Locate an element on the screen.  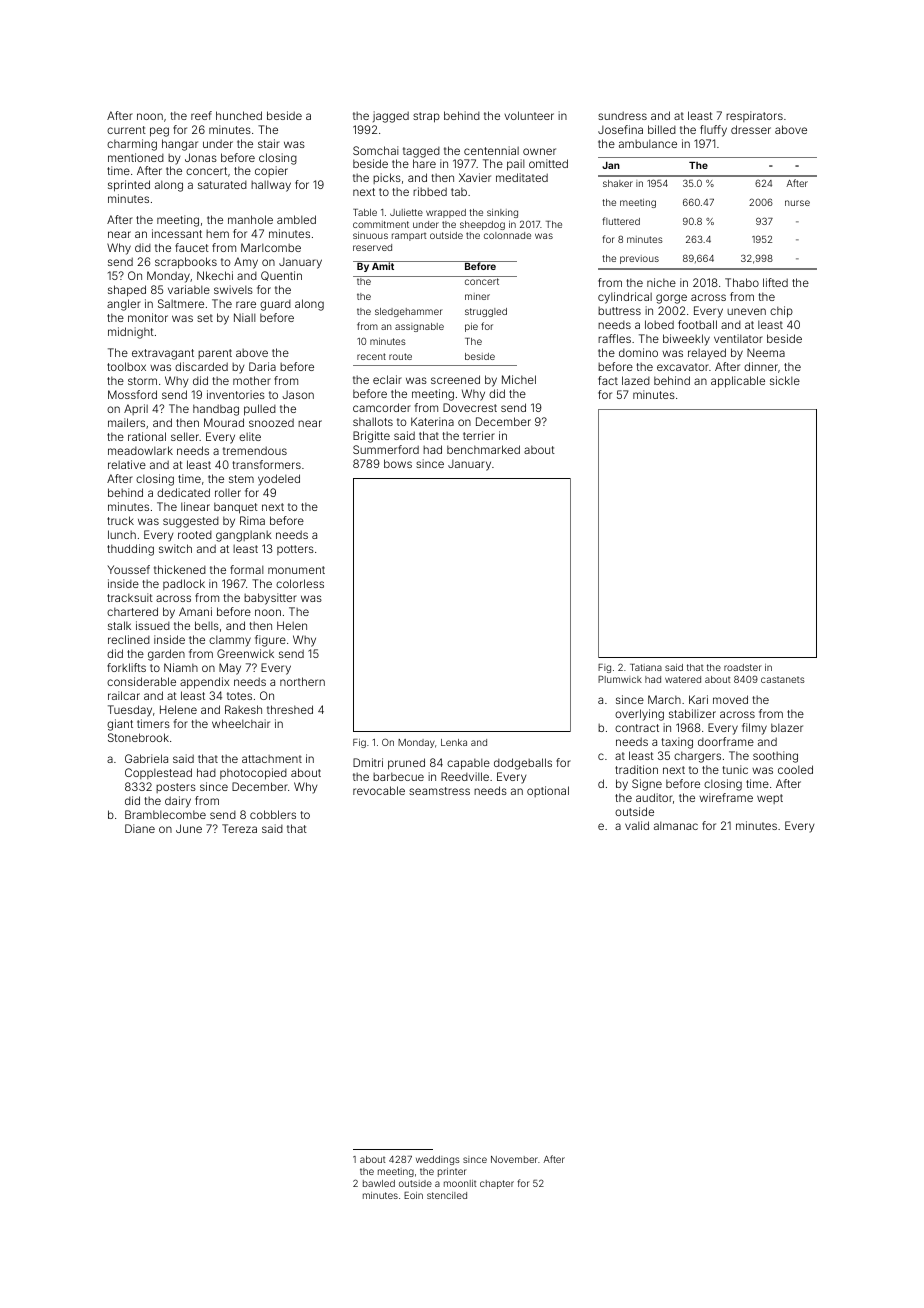
bows is located at coordinates (398, 463).
